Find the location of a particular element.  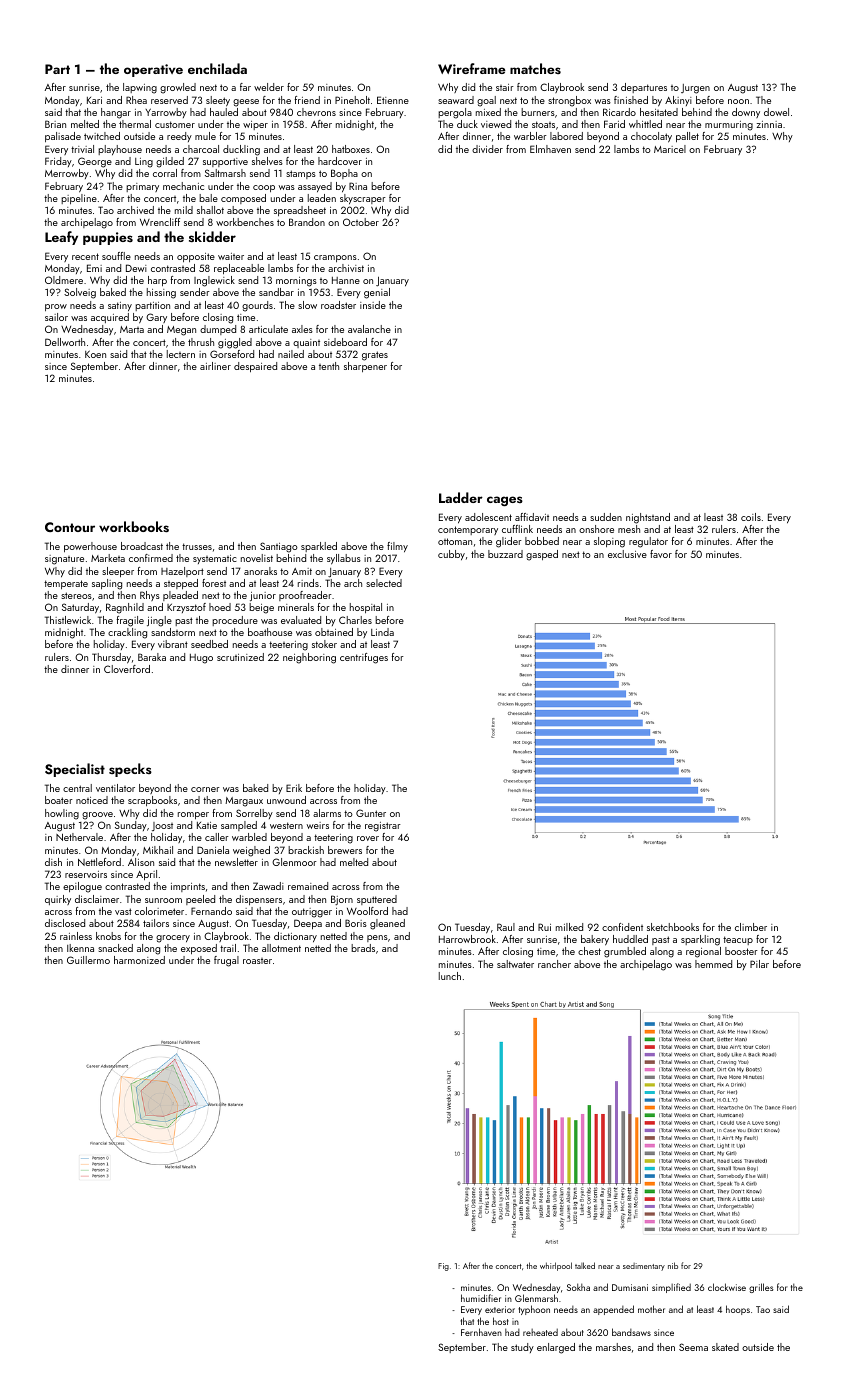

tailors is located at coordinates (156, 923).
